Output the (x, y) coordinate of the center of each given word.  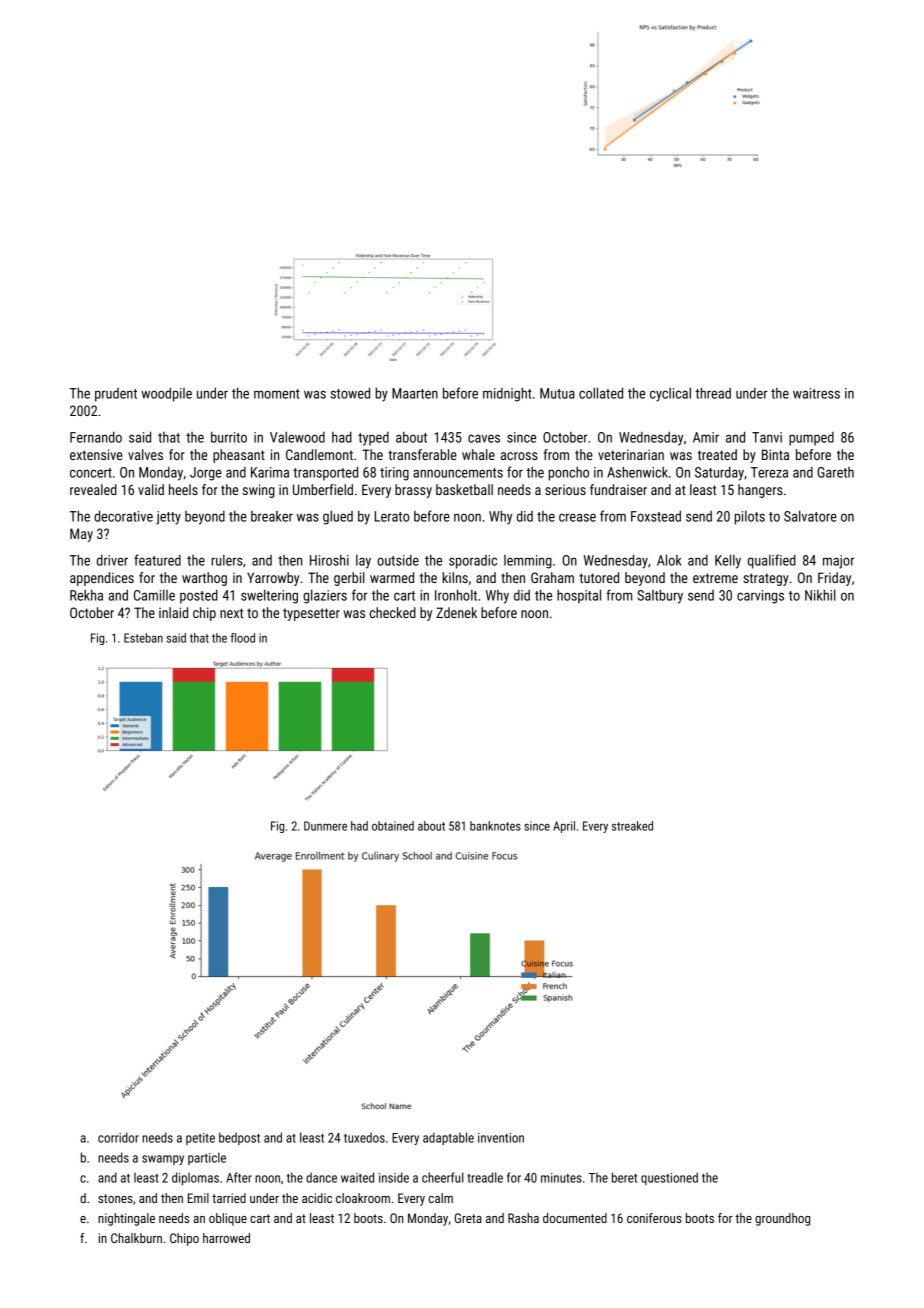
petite (200, 1139)
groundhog (782, 1219)
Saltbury (660, 596)
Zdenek (456, 612)
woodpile (166, 394)
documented (575, 1218)
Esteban (143, 638)
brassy (413, 491)
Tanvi (767, 437)
